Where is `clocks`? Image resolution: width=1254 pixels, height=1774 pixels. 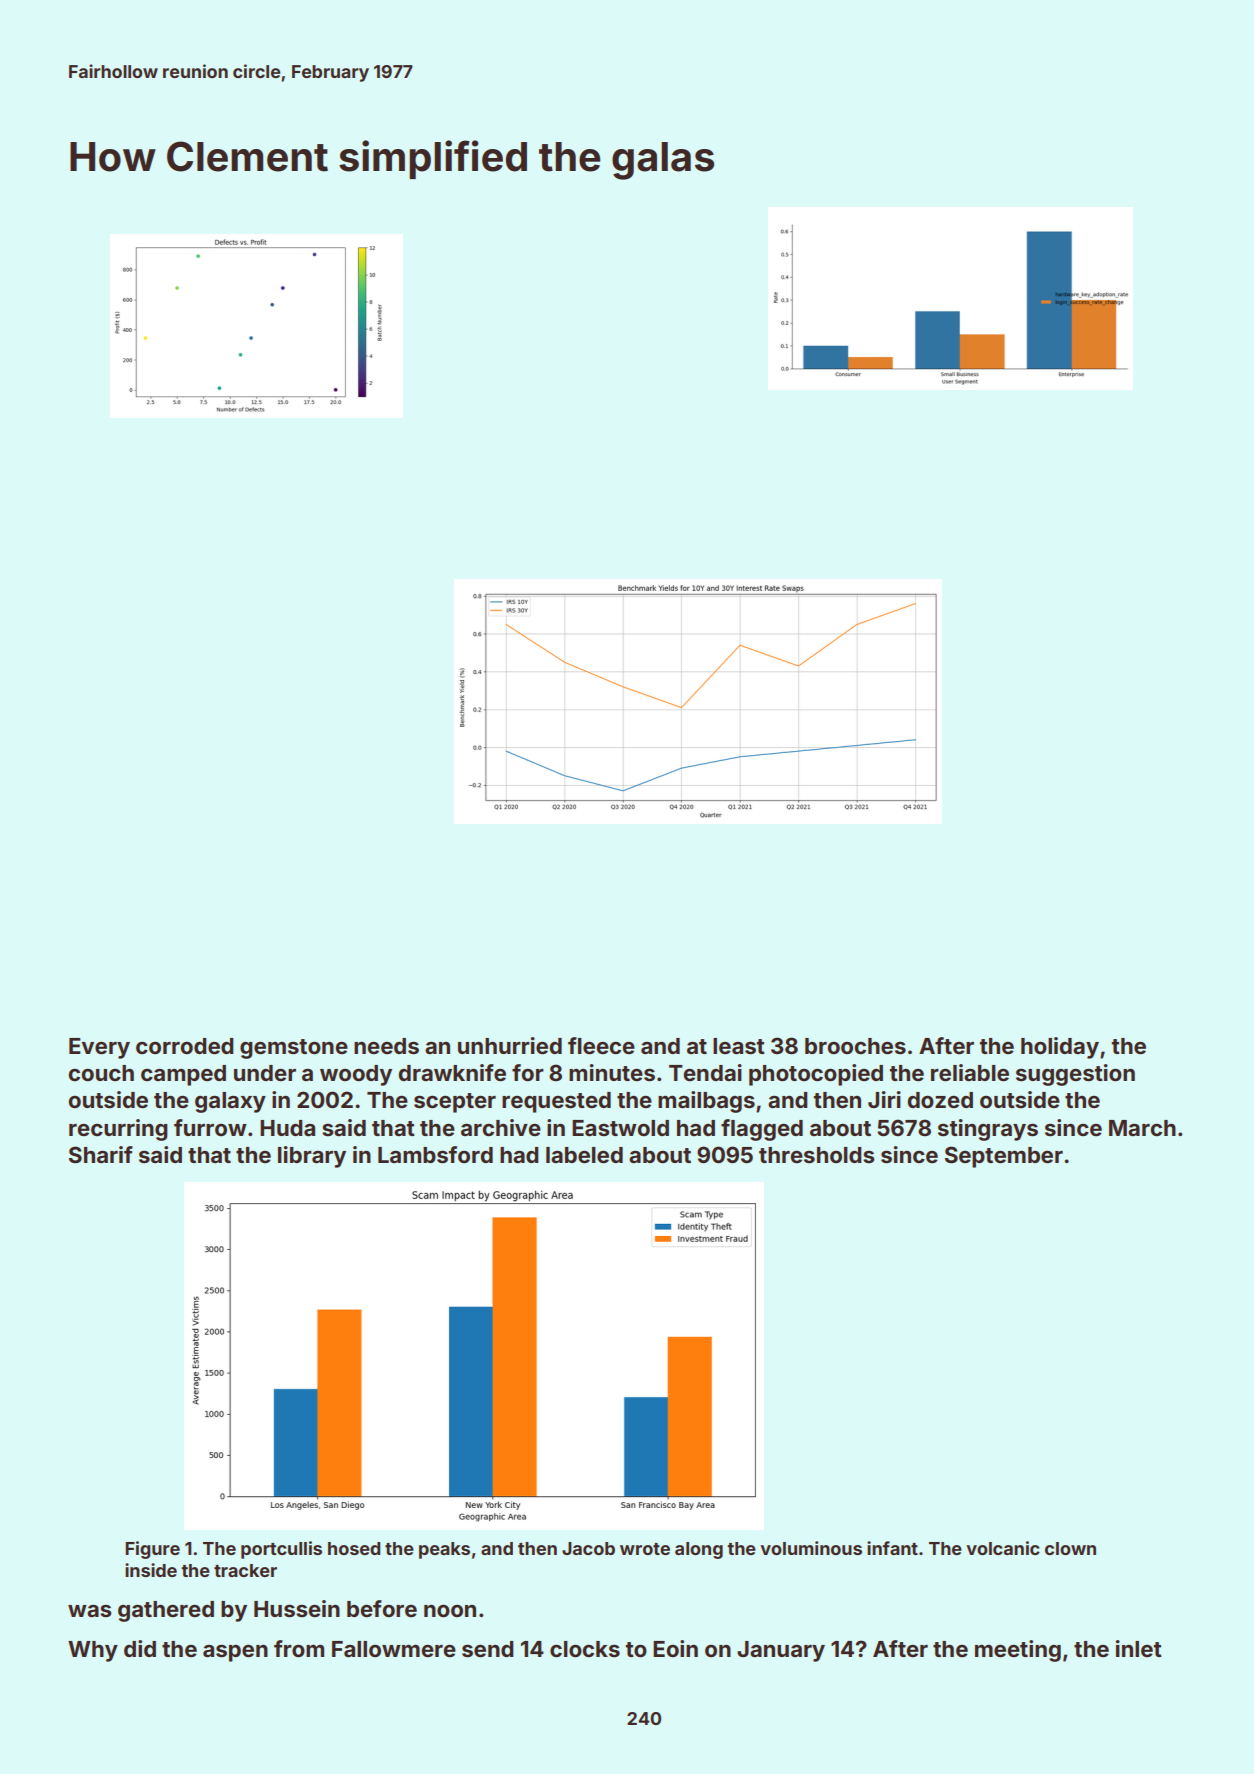 clocks is located at coordinates (585, 1649).
